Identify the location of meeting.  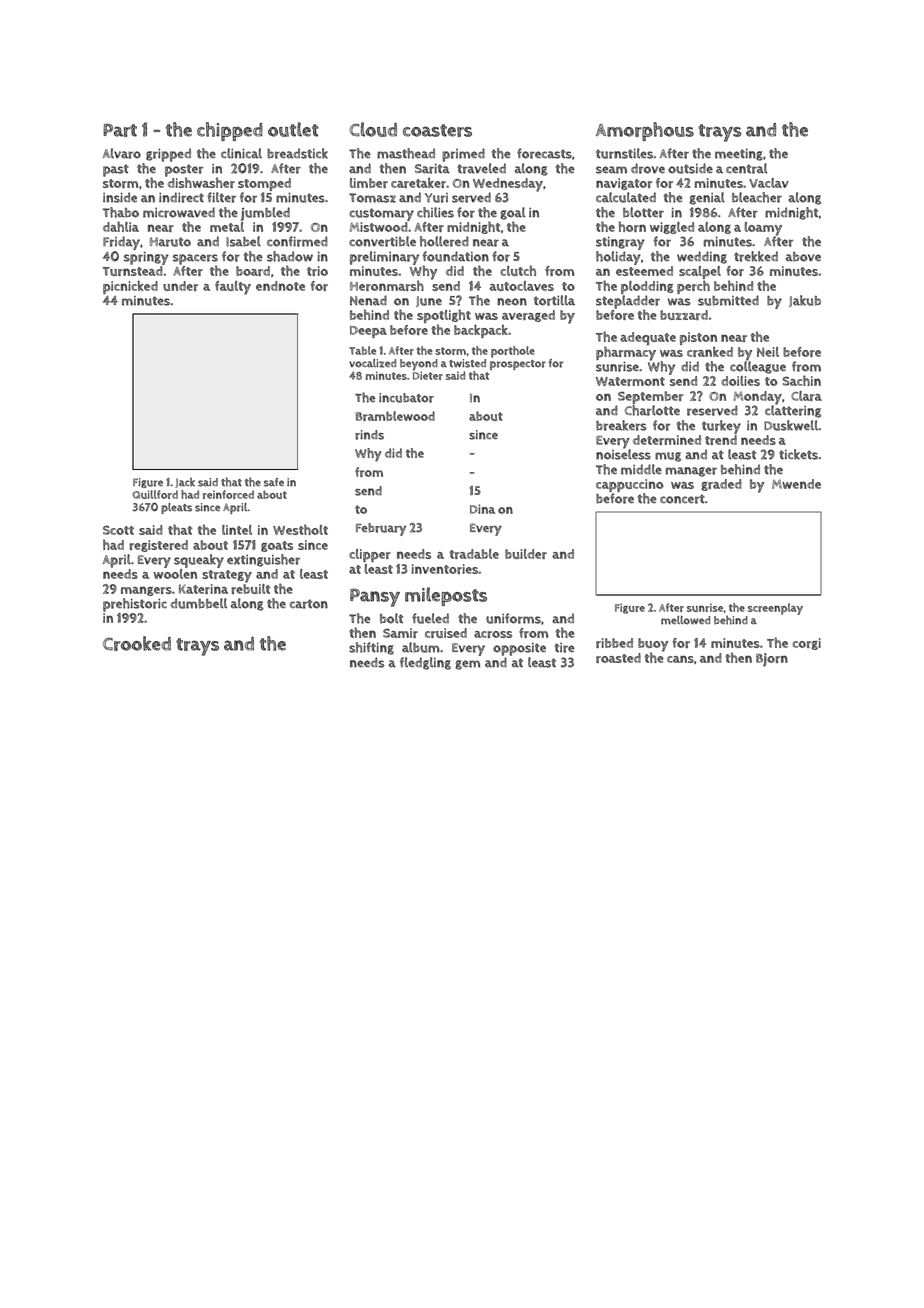
(739, 154).
